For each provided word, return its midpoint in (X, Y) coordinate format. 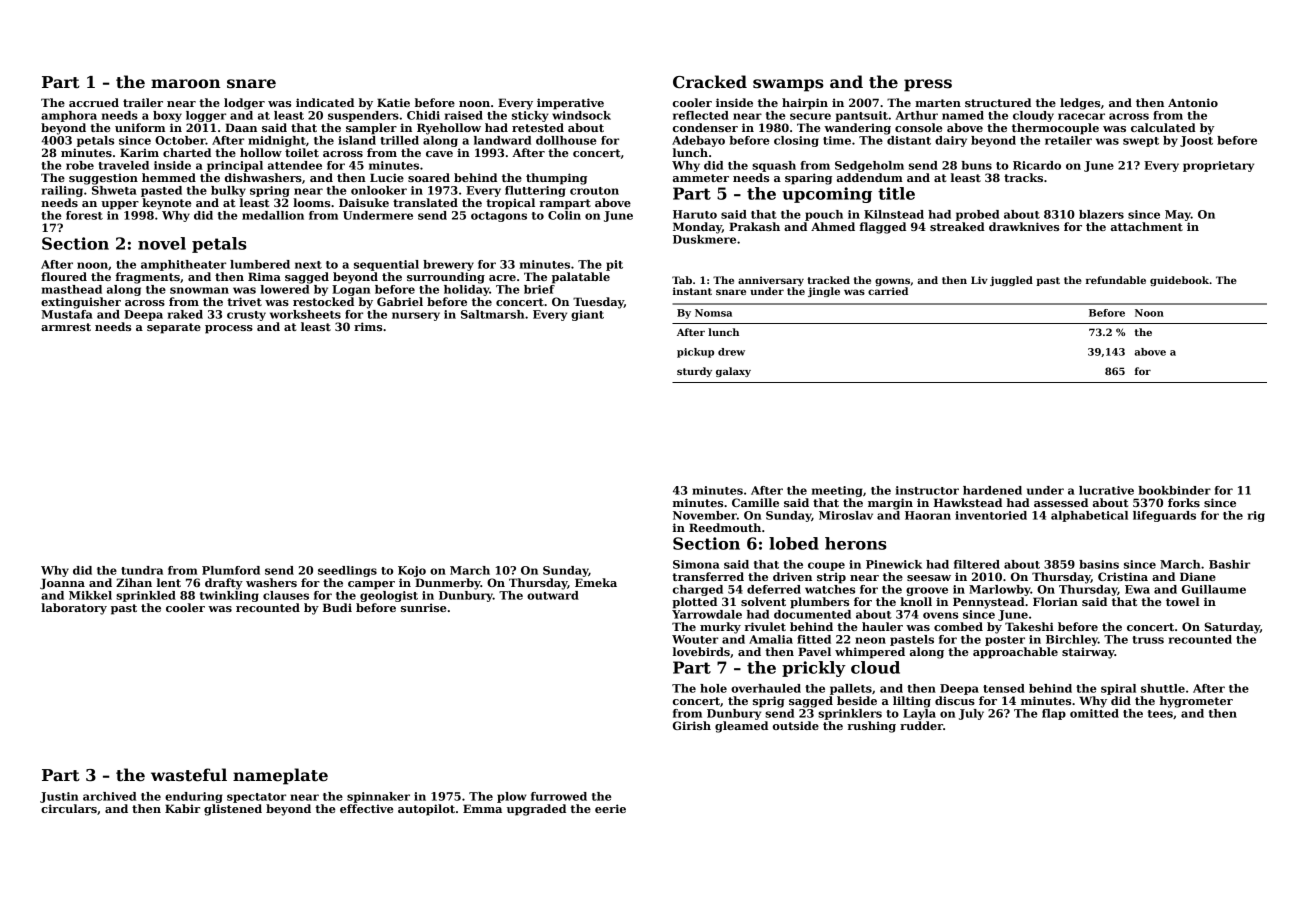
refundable (1116, 280)
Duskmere (704, 239)
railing (62, 191)
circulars (69, 808)
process (229, 329)
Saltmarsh (492, 314)
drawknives (1024, 226)
